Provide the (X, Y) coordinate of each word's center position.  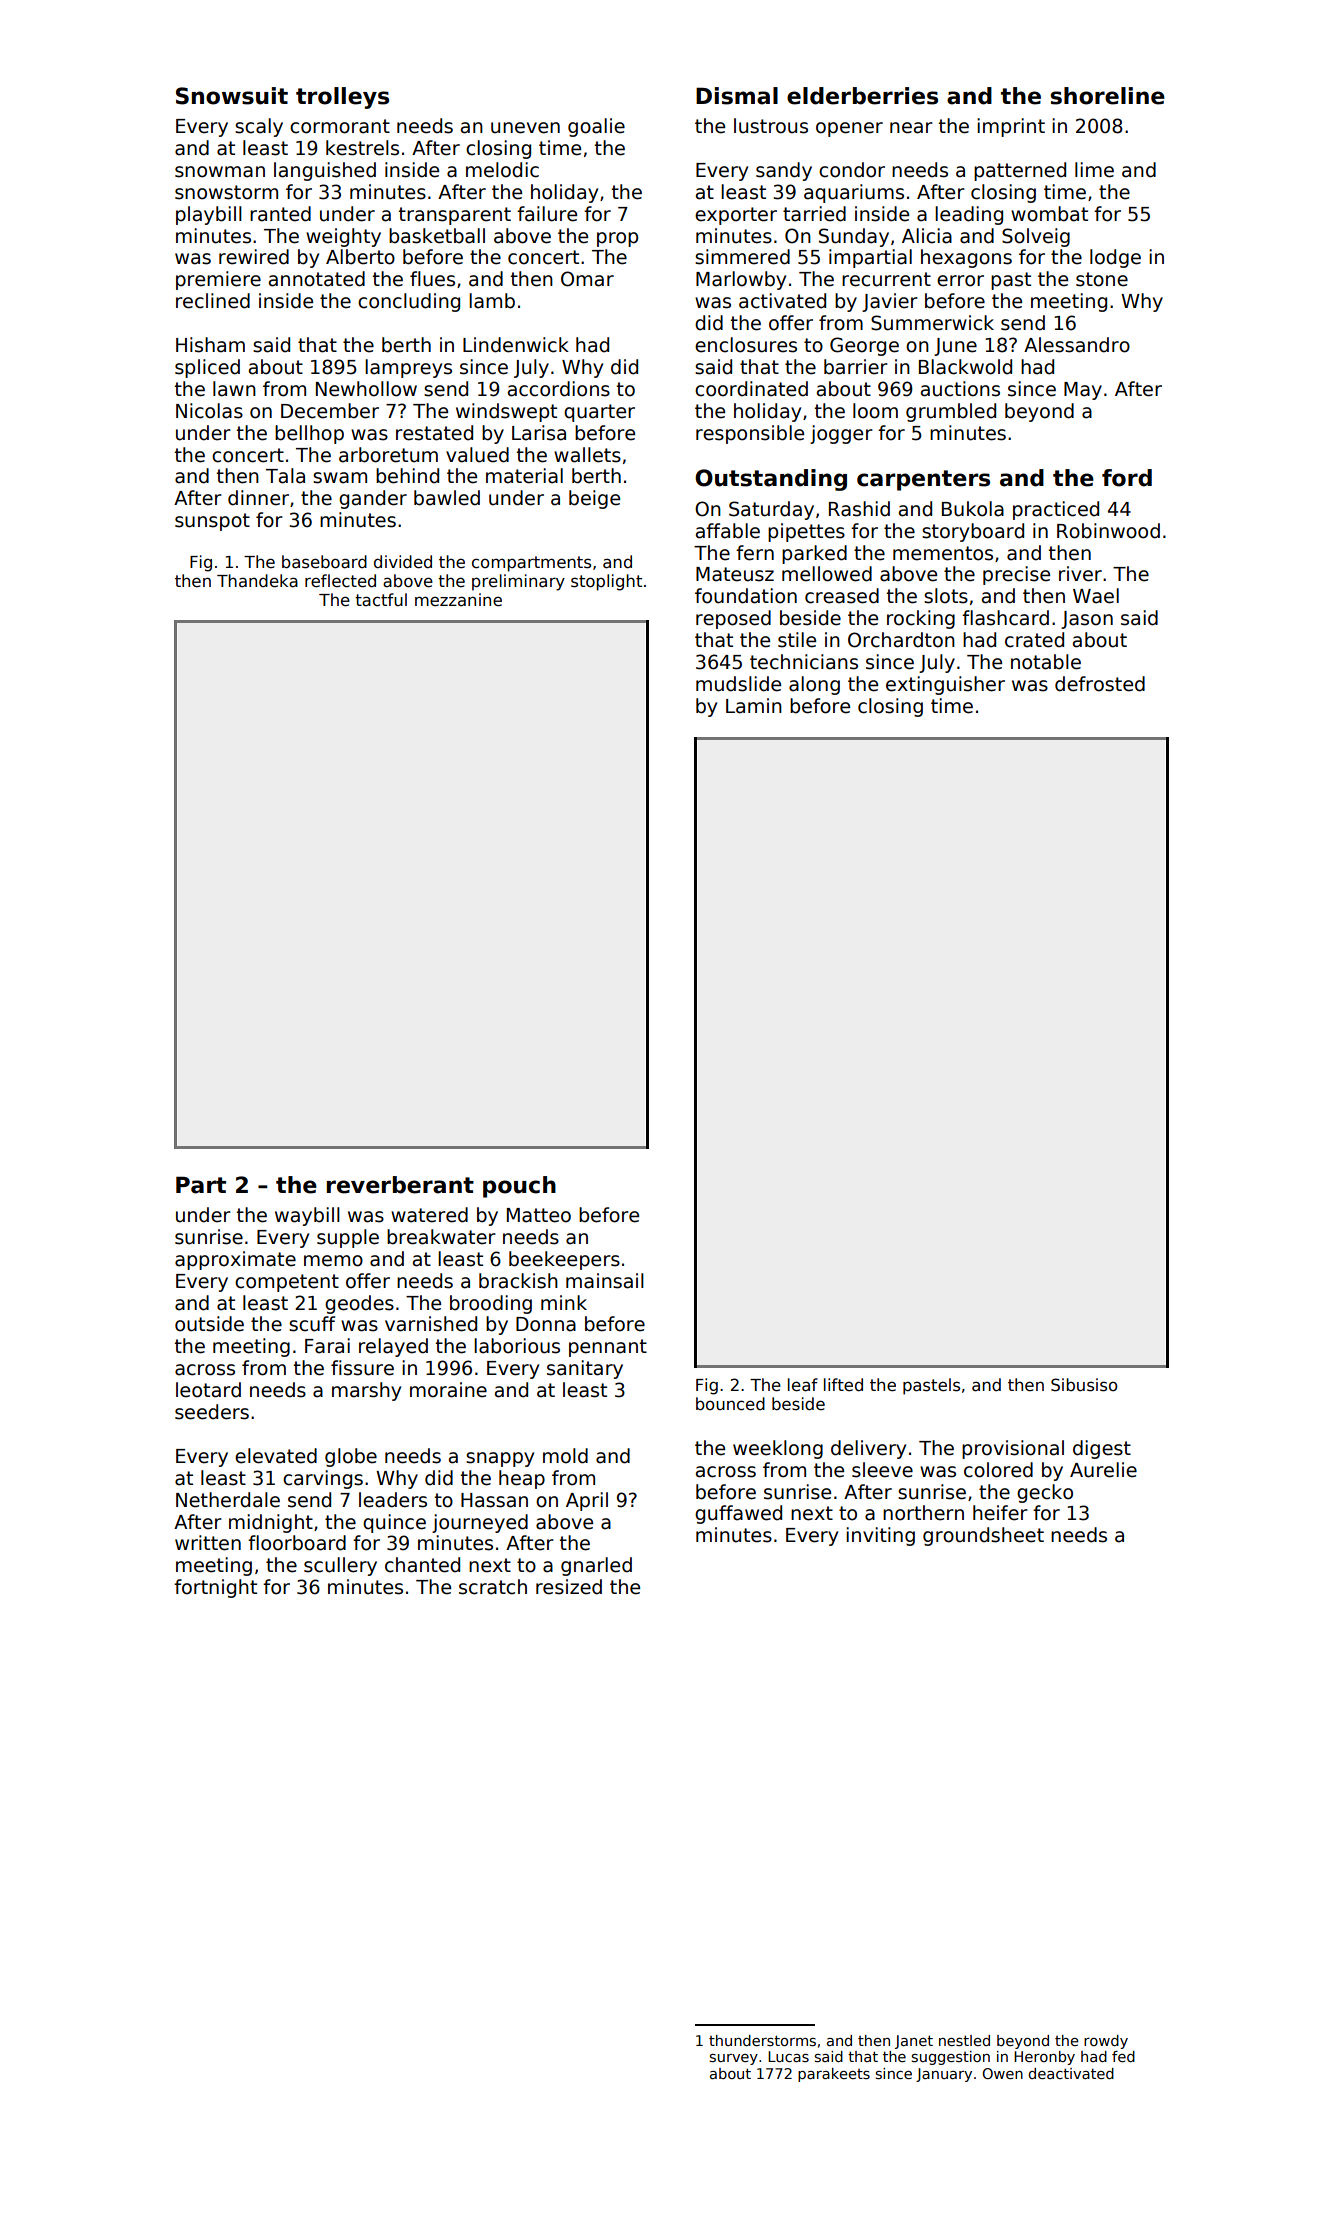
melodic (502, 170)
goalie (596, 127)
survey (734, 2059)
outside (209, 1324)
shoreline (1107, 96)
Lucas (788, 2056)
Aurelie (1103, 1470)
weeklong (778, 1449)
